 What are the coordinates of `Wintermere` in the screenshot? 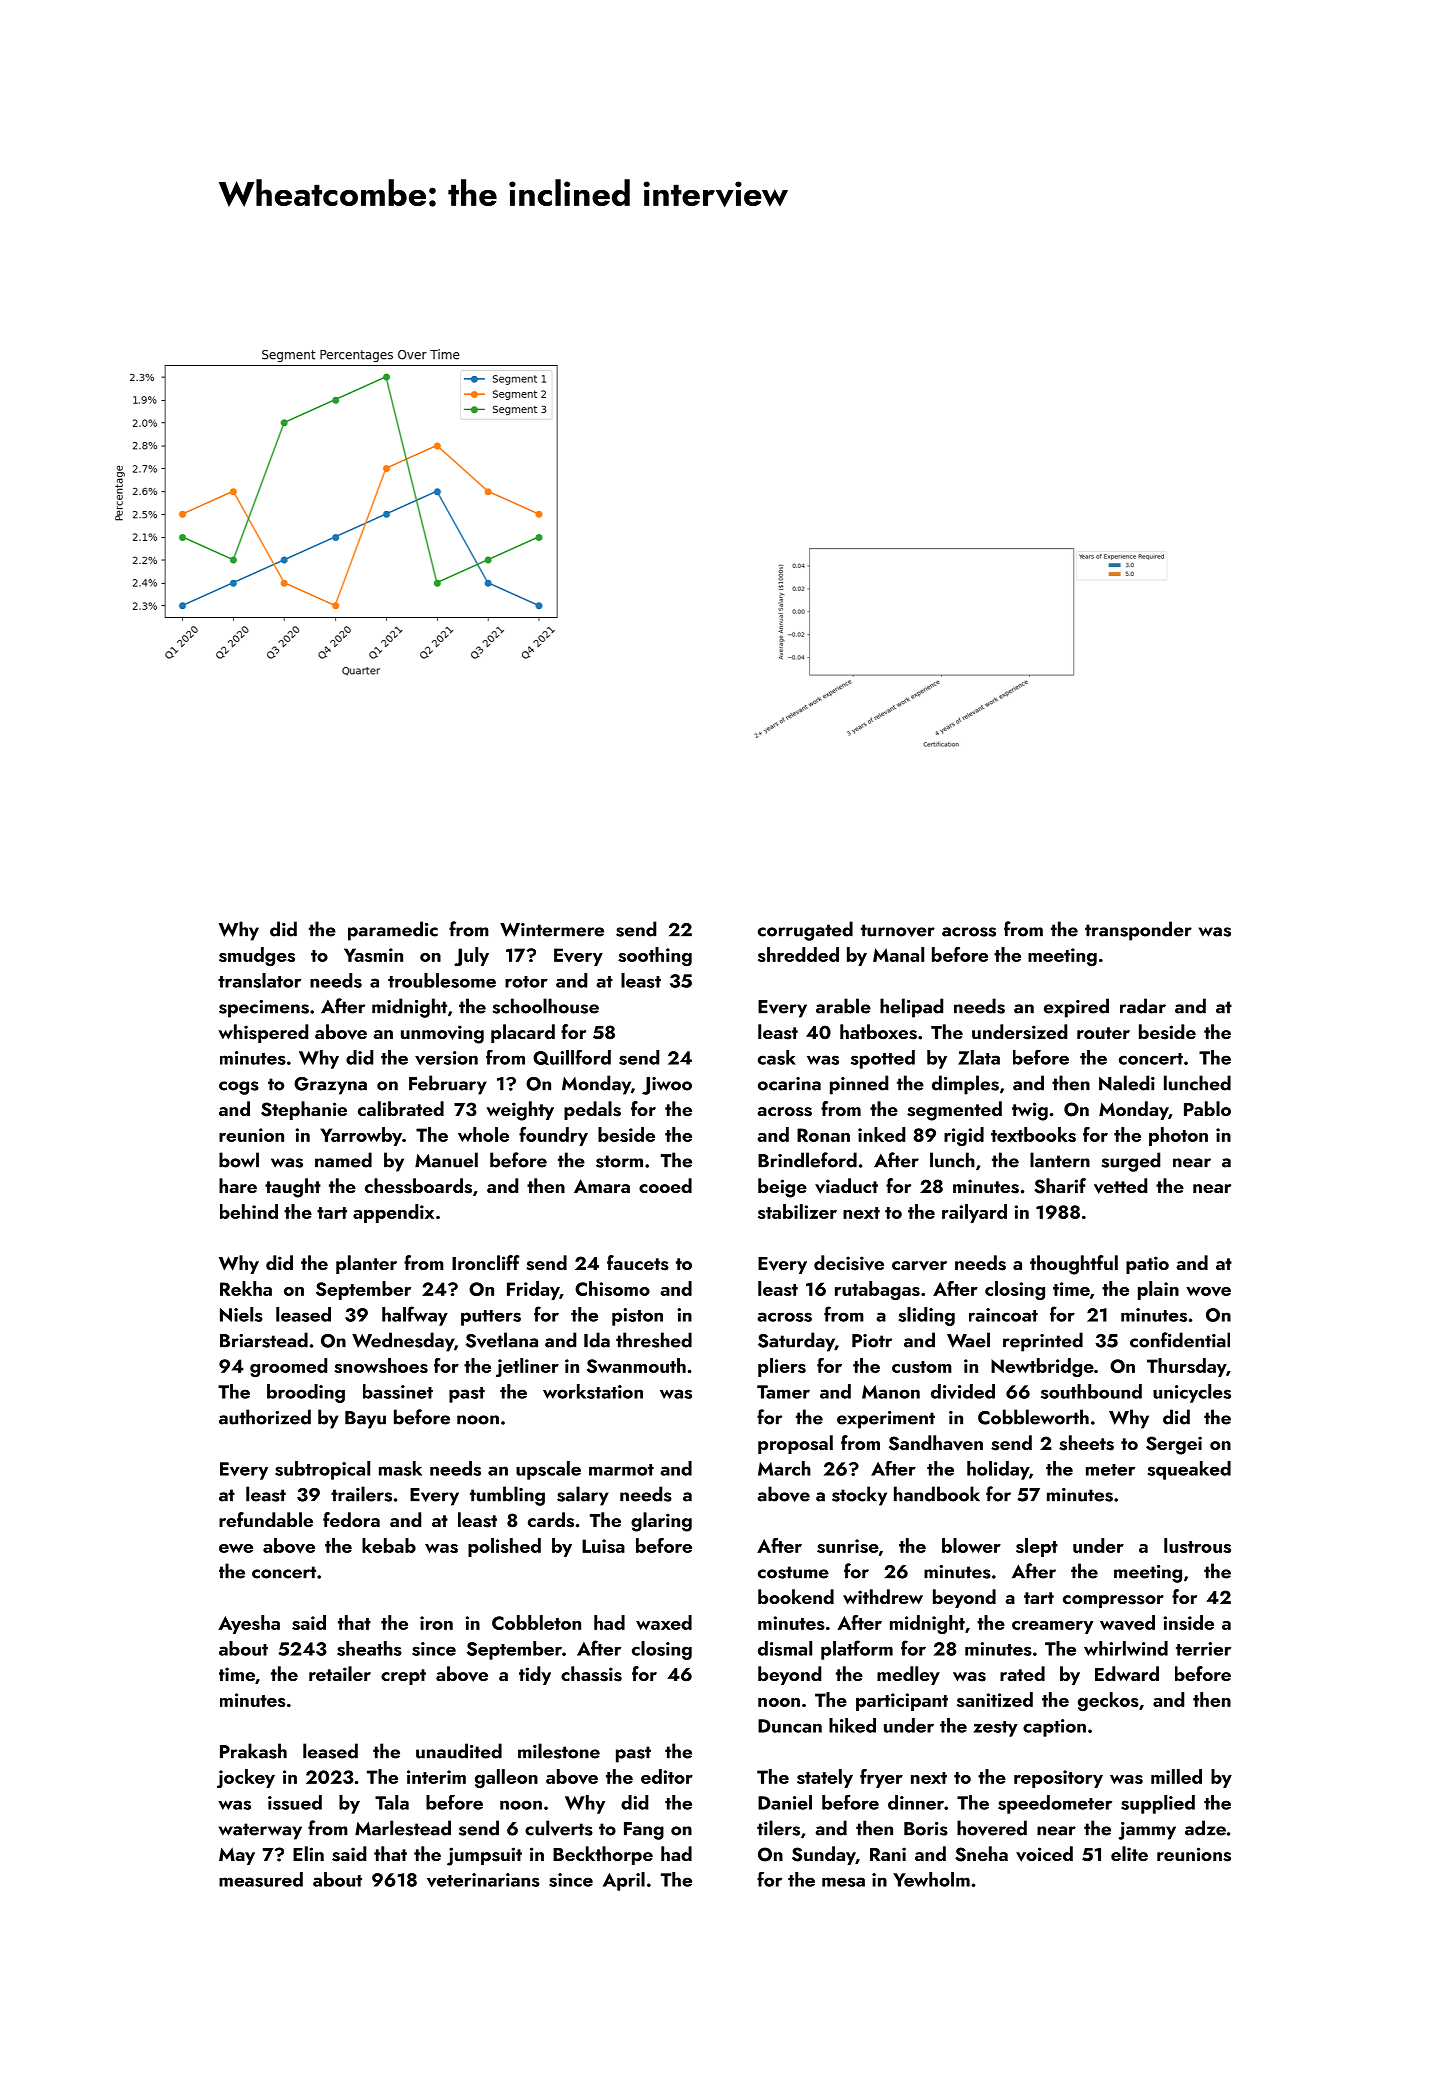 It's located at (552, 930).
